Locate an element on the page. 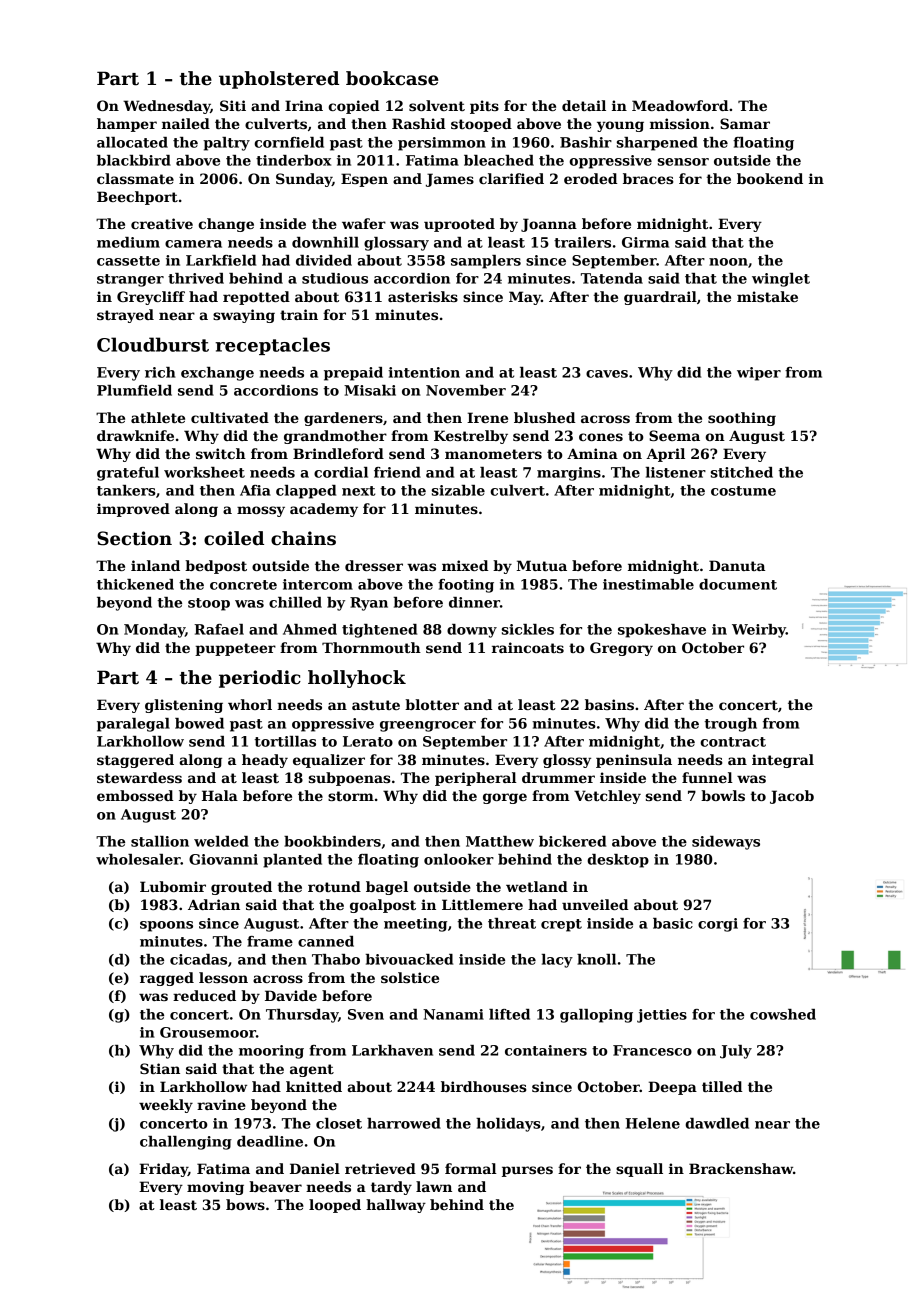 The height and width of the image is (1308, 924). receptacles is located at coordinates (272, 346).
